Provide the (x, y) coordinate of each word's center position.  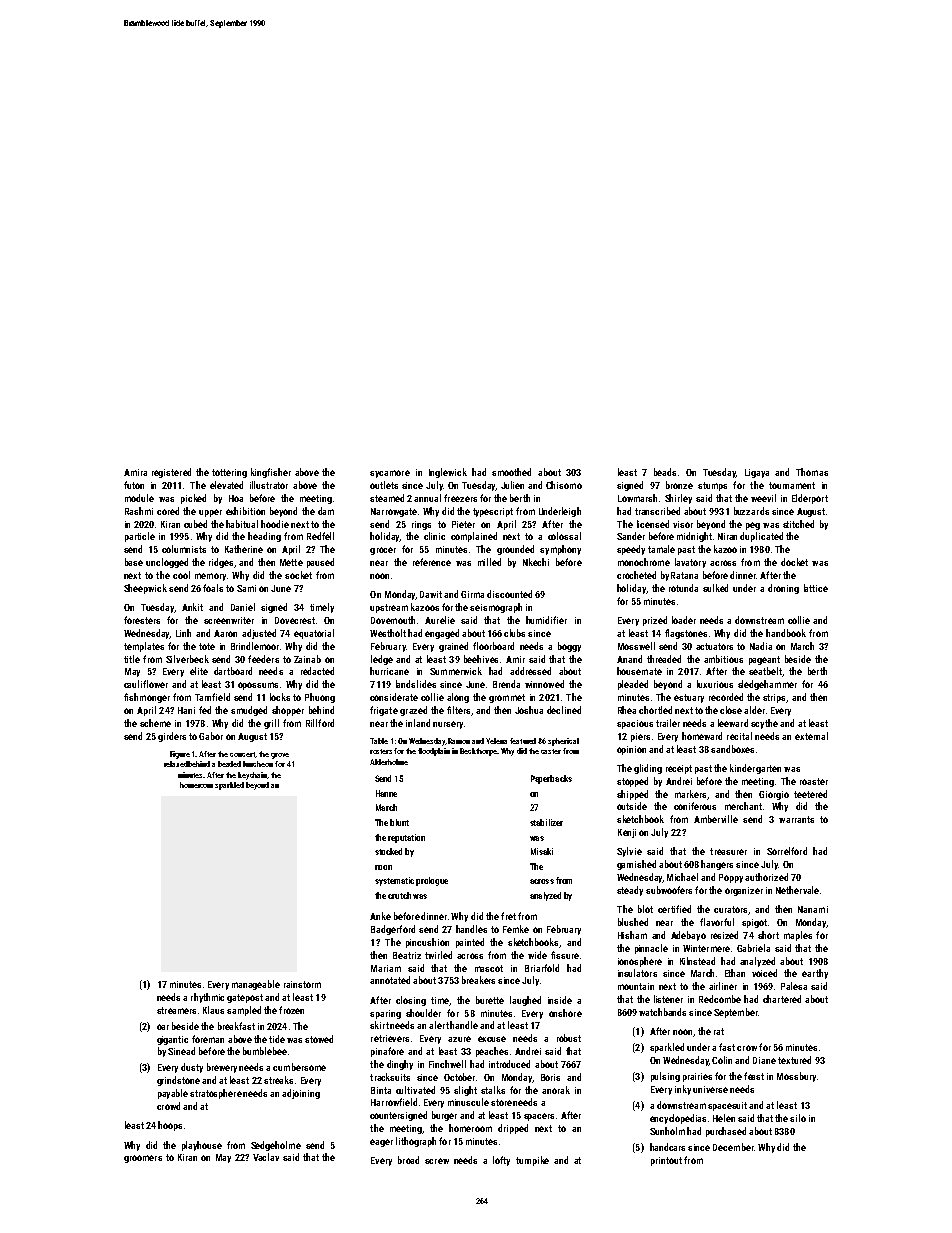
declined (564, 710)
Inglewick (448, 473)
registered (171, 473)
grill (271, 724)
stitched (798, 524)
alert (439, 1025)
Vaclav (266, 1157)
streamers (176, 1010)
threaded (664, 659)
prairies (697, 1077)
